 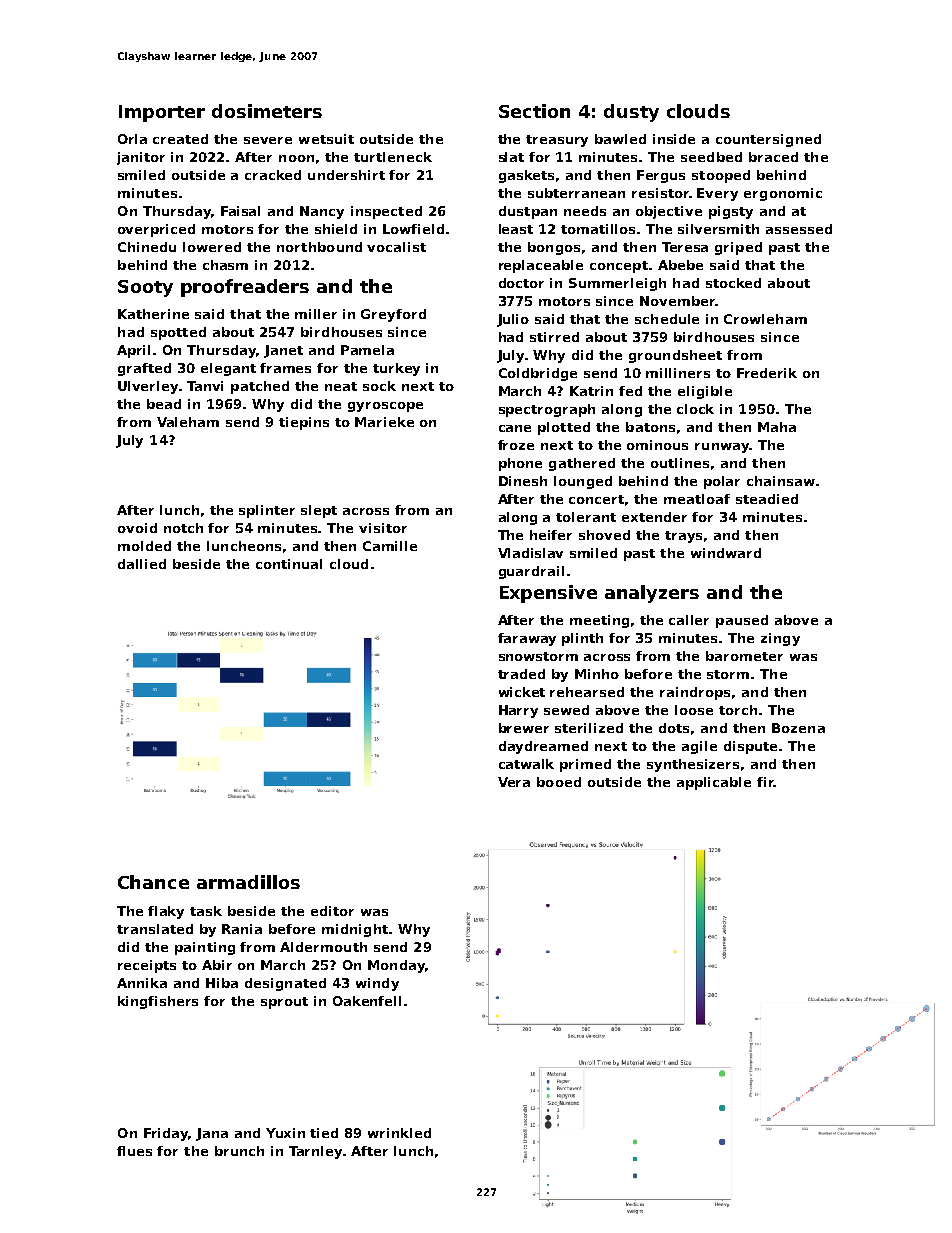 What do you see at coordinates (205, 386) in the document?
I see `Tanvi` at bounding box center [205, 386].
